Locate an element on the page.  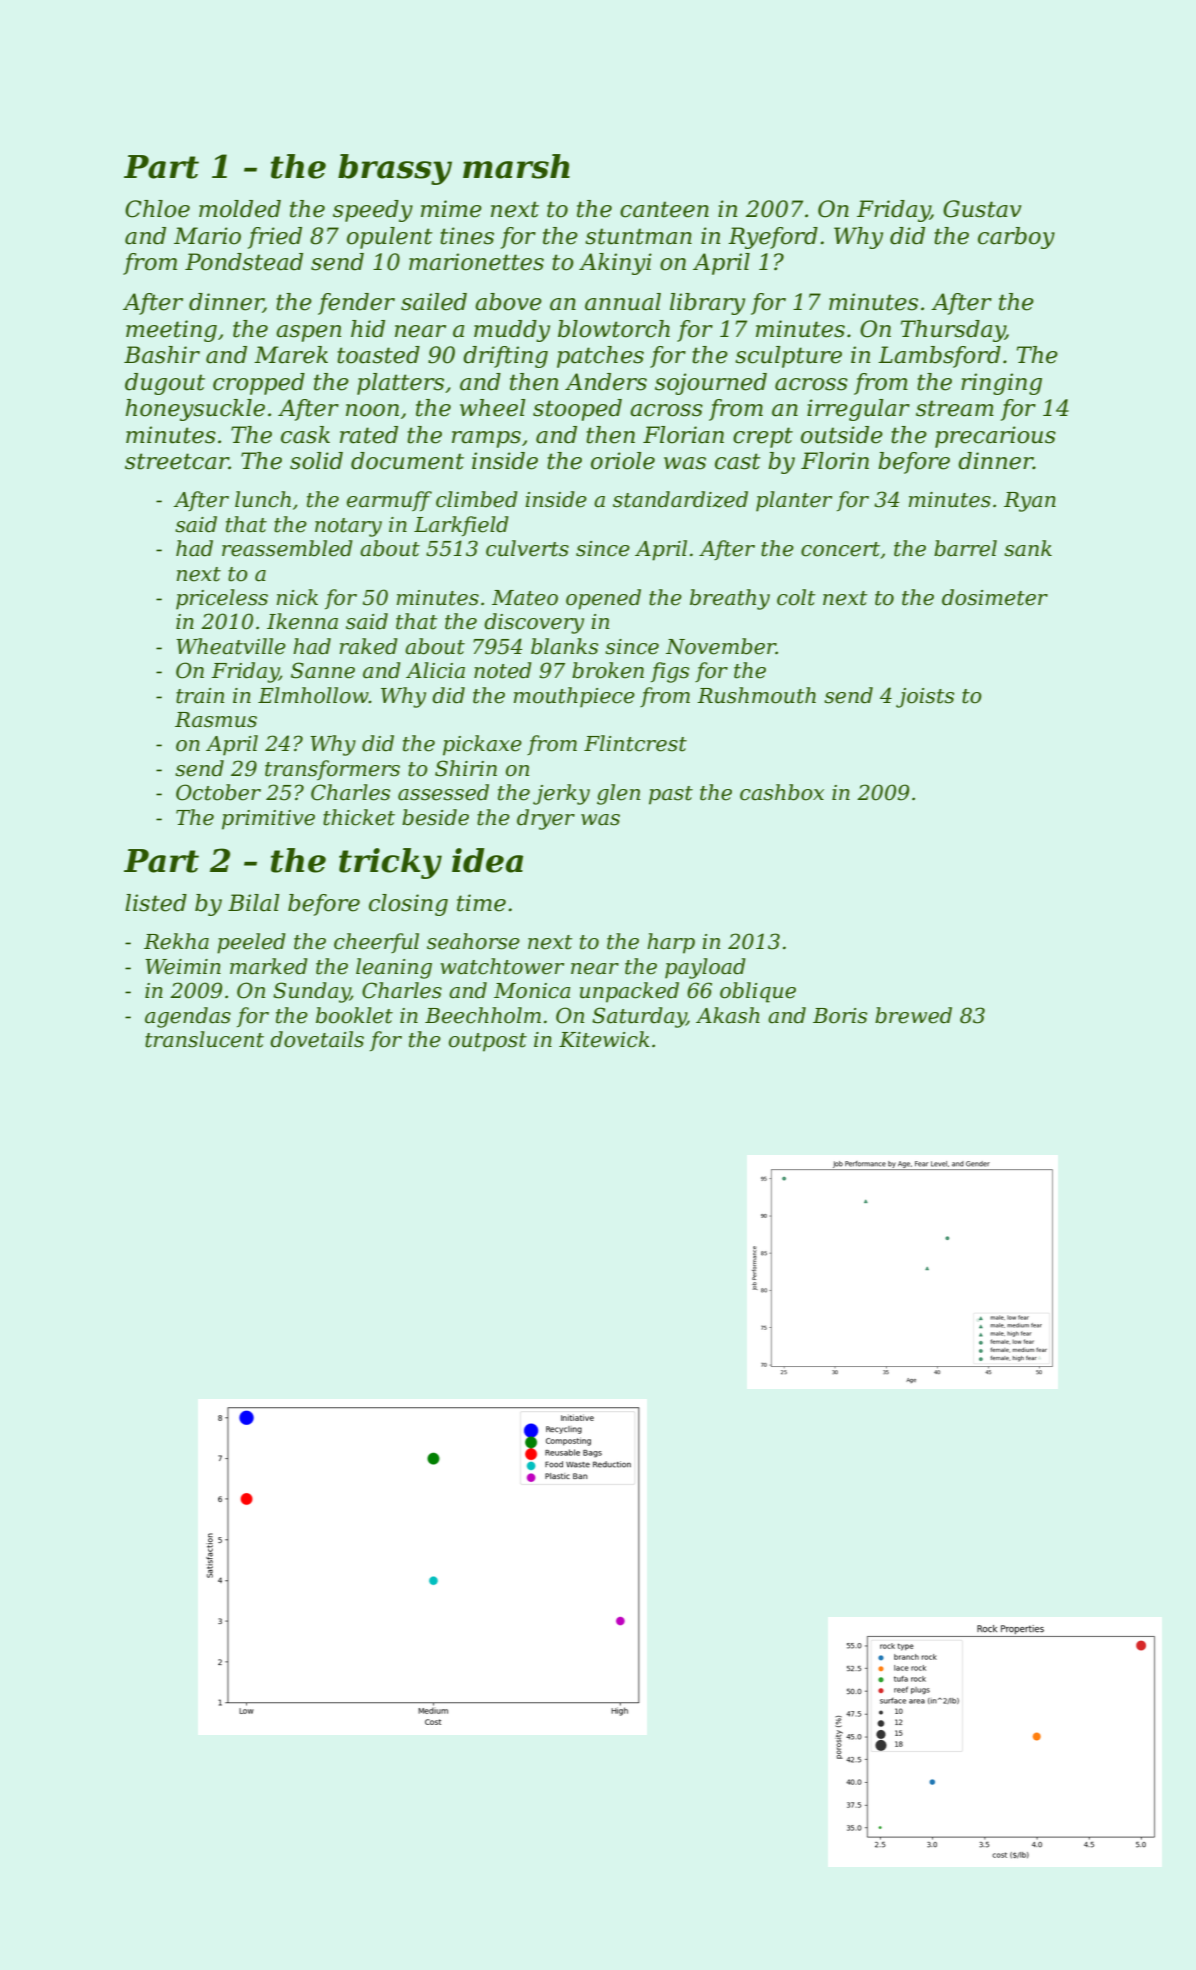
unpacked is located at coordinates (629, 992).
